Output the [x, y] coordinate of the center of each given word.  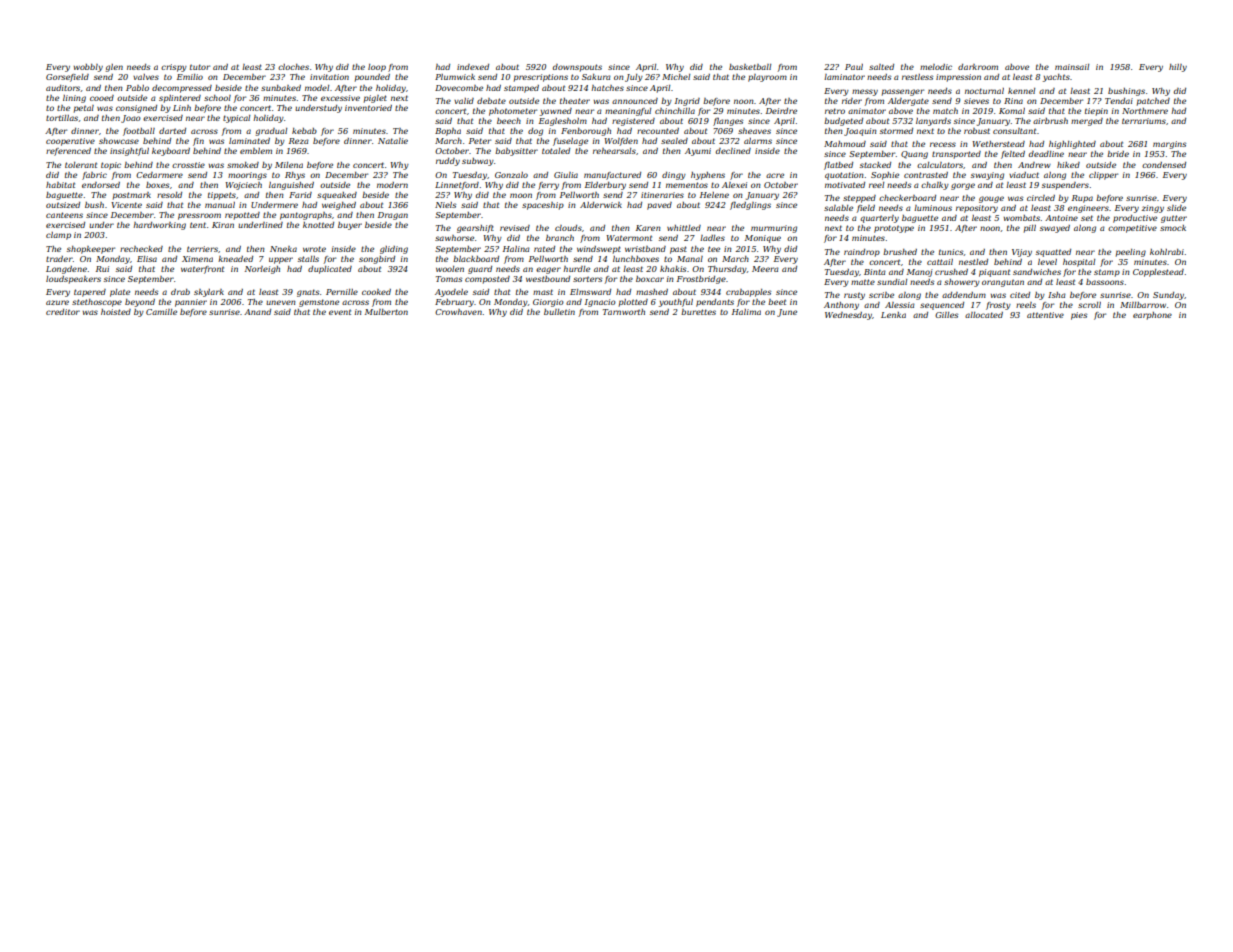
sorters [587, 279]
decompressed [182, 89]
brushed [900, 252]
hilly [1178, 68]
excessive [340, 98]
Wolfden [621, 142]
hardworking [159, 226]
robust [977, 131]
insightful [129, 152]
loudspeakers [73, 280]
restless [917, 77]
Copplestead [1158, 273]
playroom [767, 78]
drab [180, 292]
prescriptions [541, 78]
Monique [763, 239]
